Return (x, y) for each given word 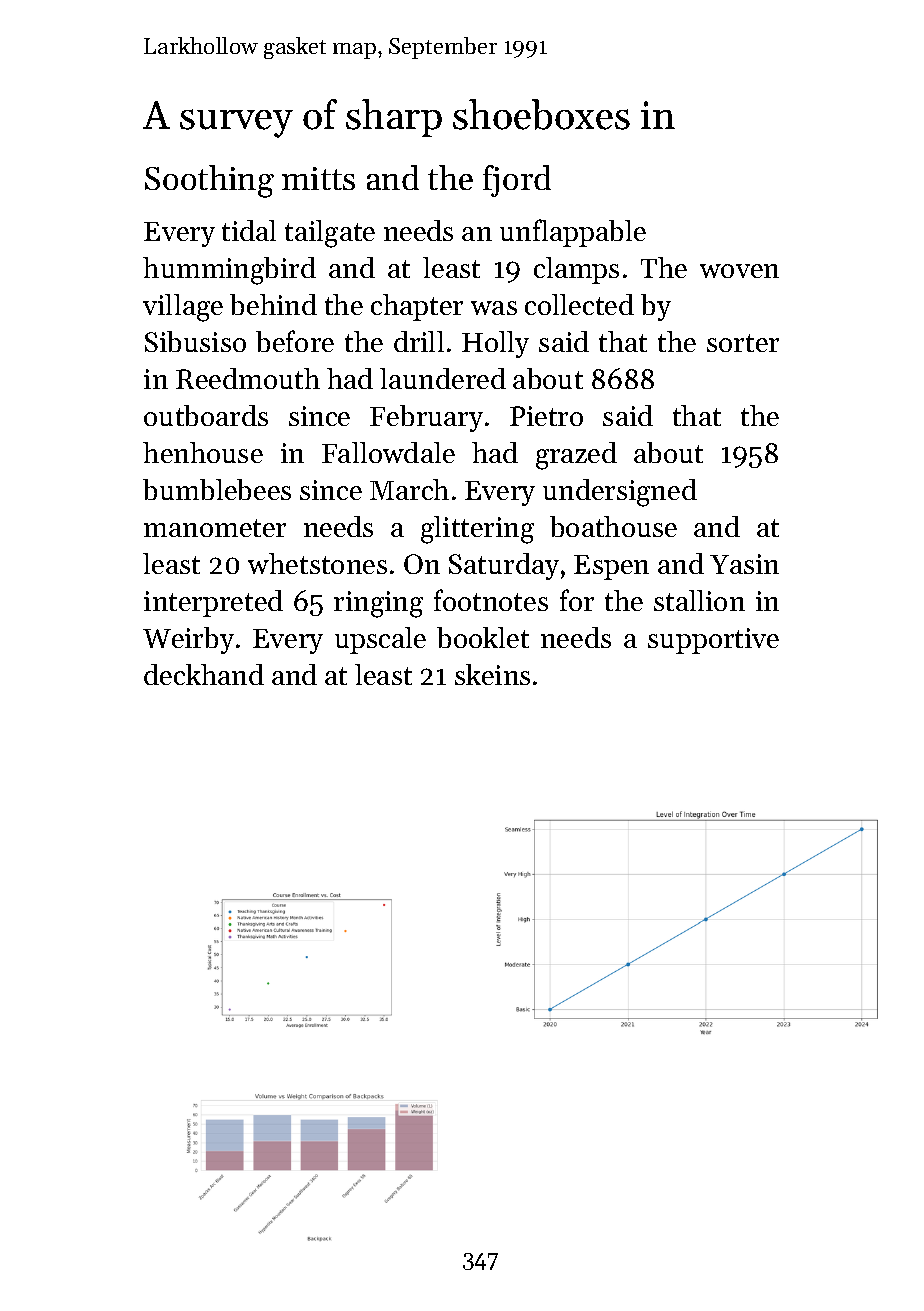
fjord (517, 181)
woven (739, 271)
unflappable (573, 233)
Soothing (209, 181)
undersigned (620, 493)
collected (579, 304)
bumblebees (217, 489)
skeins (492, 674)
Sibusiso (195, 341)
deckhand (204, 674)
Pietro (546, 416)
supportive (713, 641)
